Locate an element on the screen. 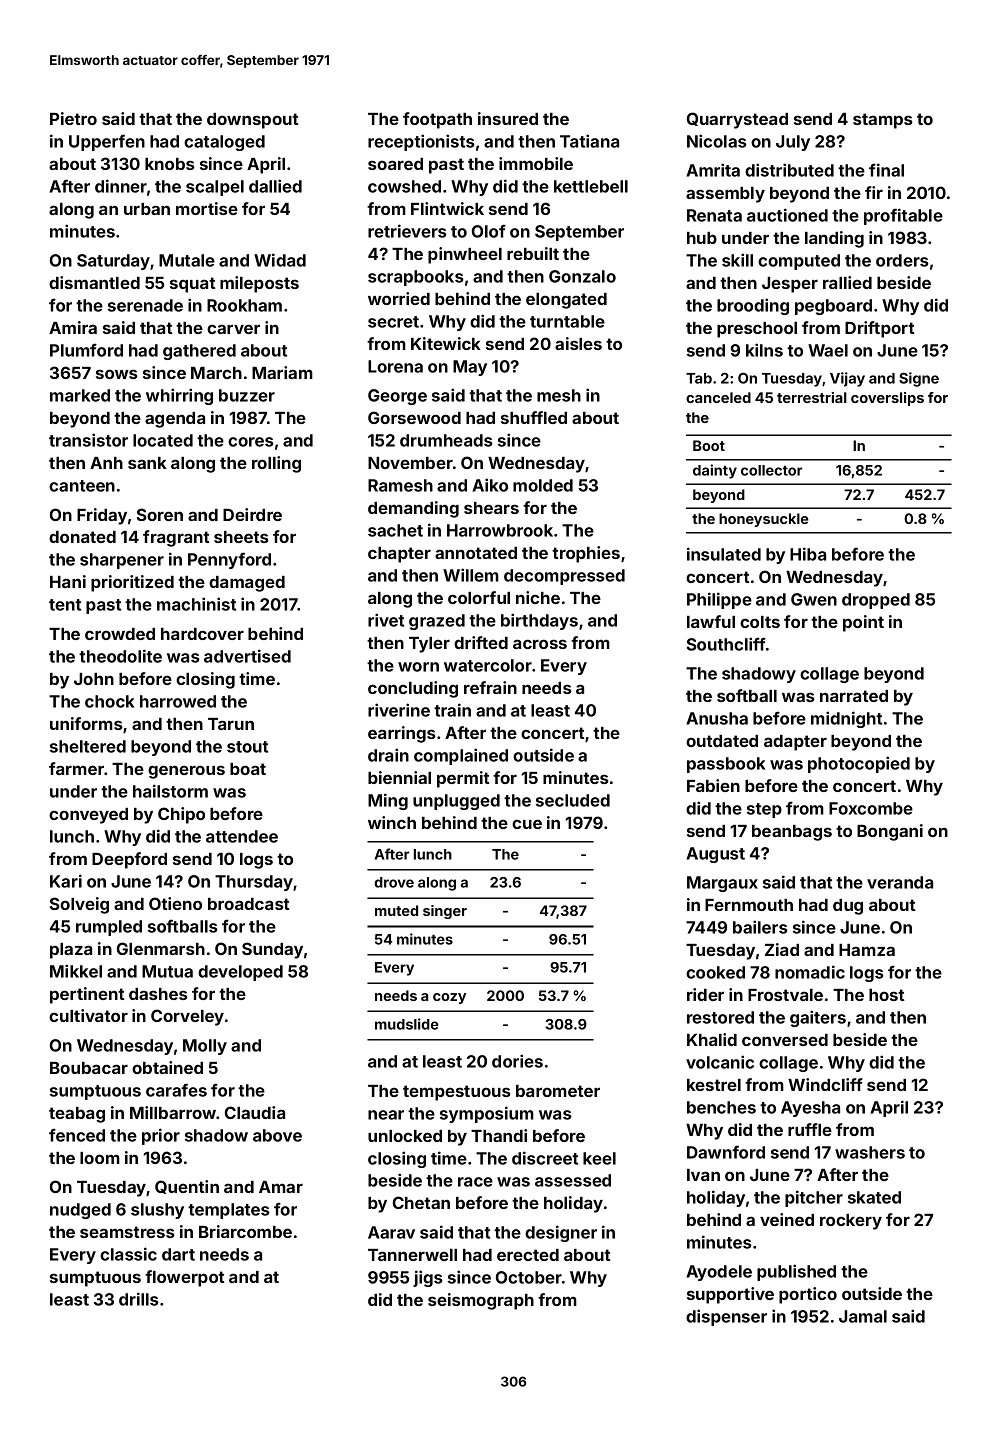 Image resolution: width=1001 pixels, height=1450 pixels. urban is located at coordinates (147, 209).
